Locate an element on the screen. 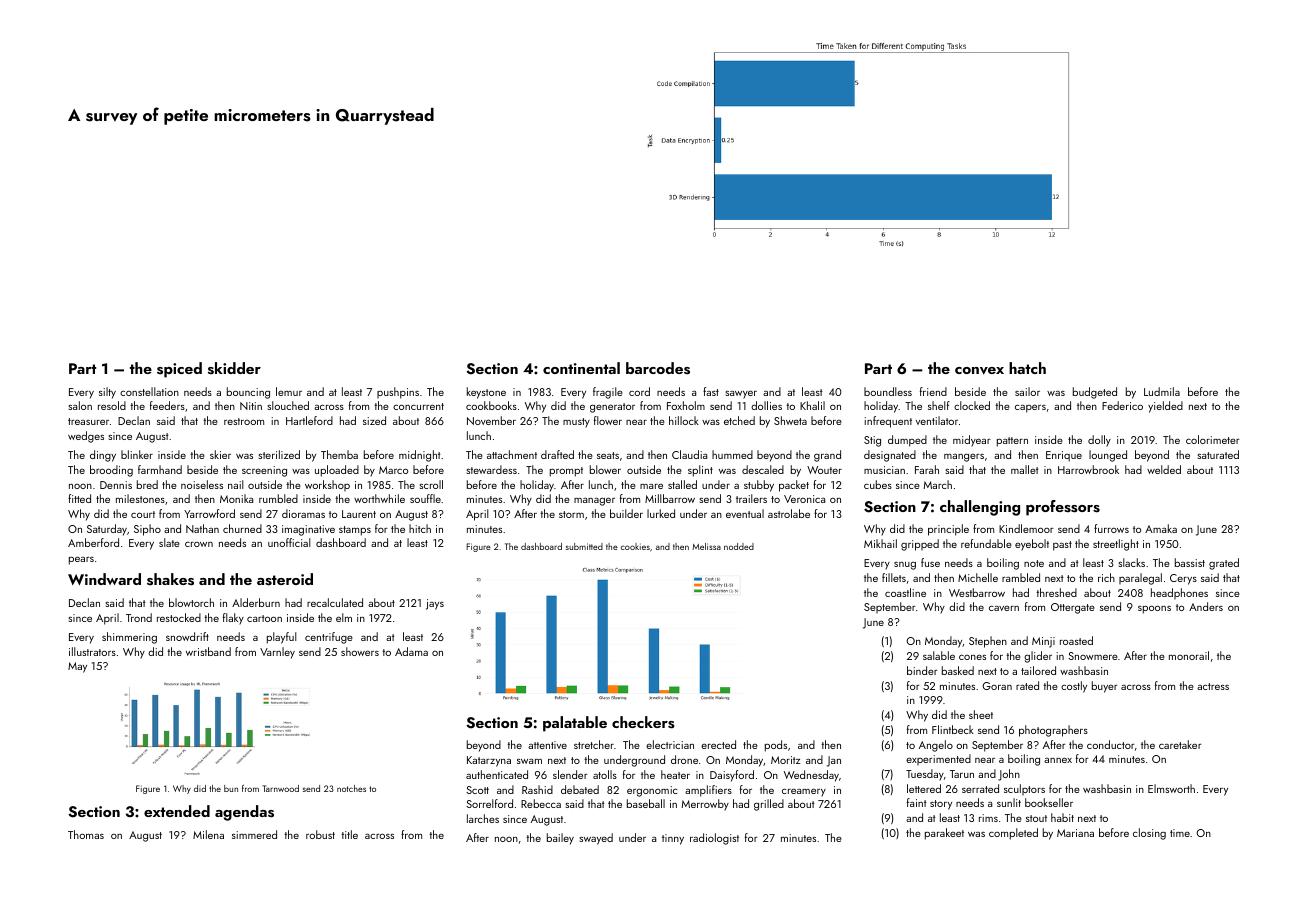 Image resolution: width=1308 pixels, height=924 pixels. shakes is located at coordinates (170, 579).
